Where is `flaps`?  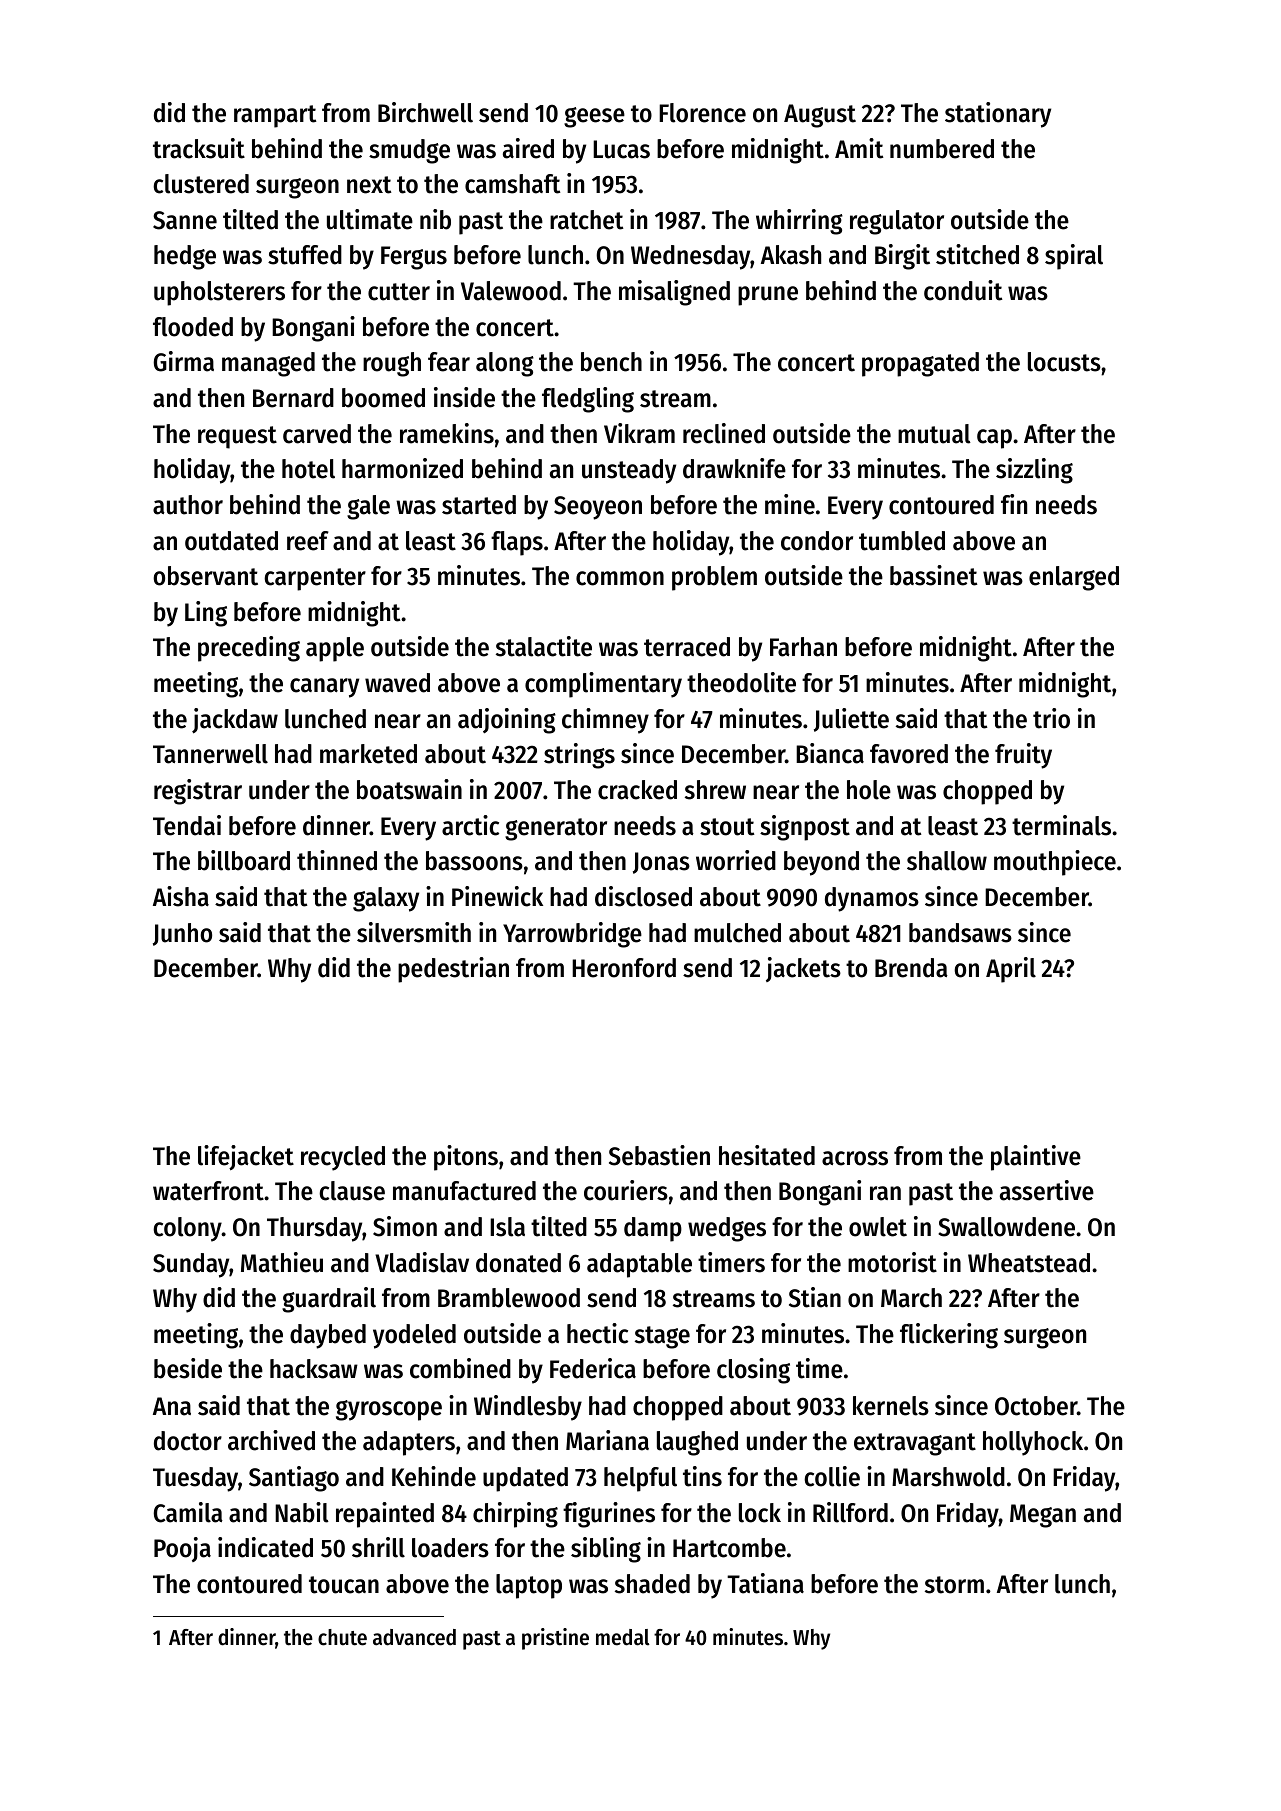 flaps is located at coordinates (517, 543).
